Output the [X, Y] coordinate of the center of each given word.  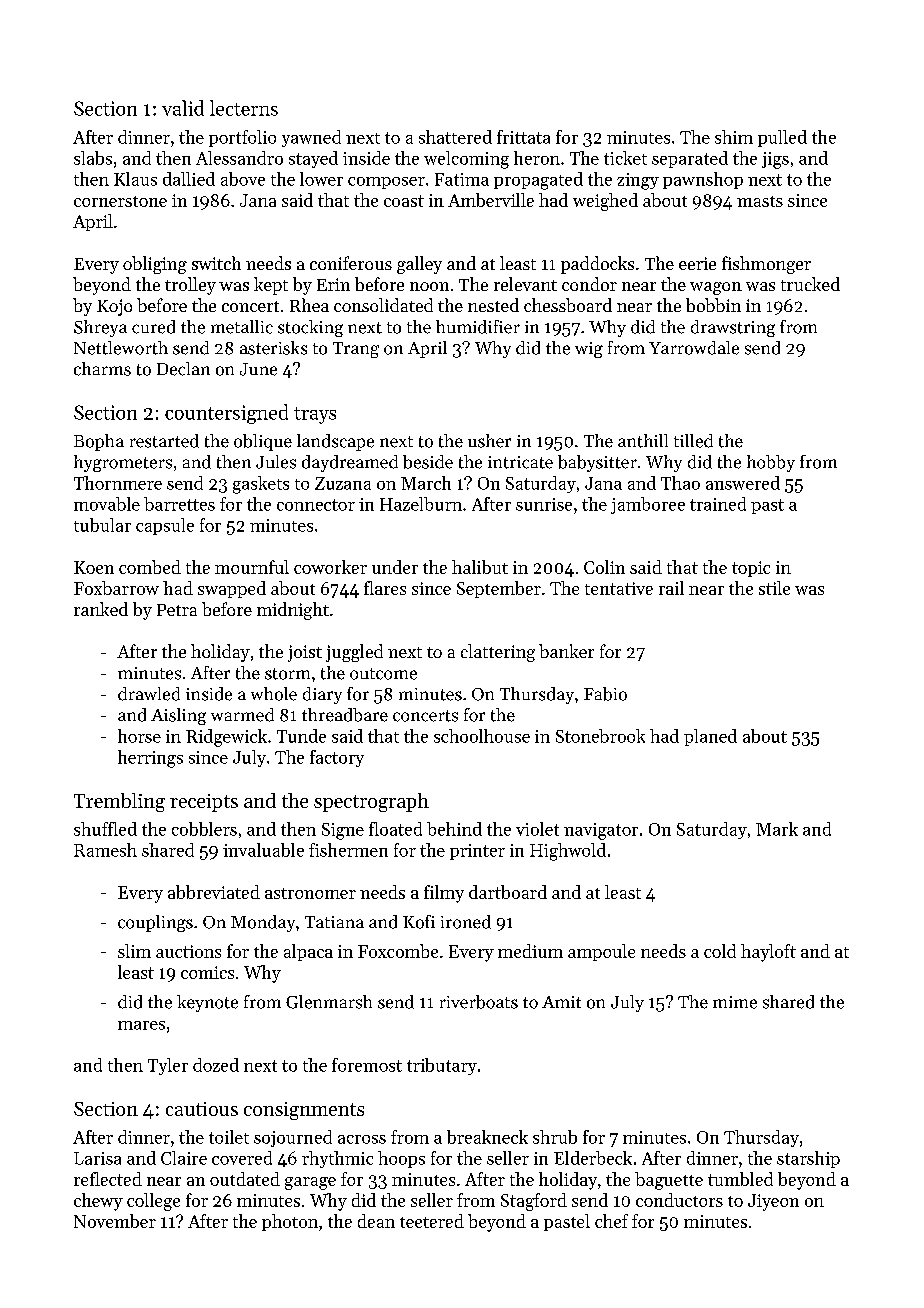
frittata [523, 137]
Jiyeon [773, 1202]
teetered [432, 1221]
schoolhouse [482, 736]
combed [150, 567]
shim [734, 137]
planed [710, 737]
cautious [202, 1109]
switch [216, 263]
